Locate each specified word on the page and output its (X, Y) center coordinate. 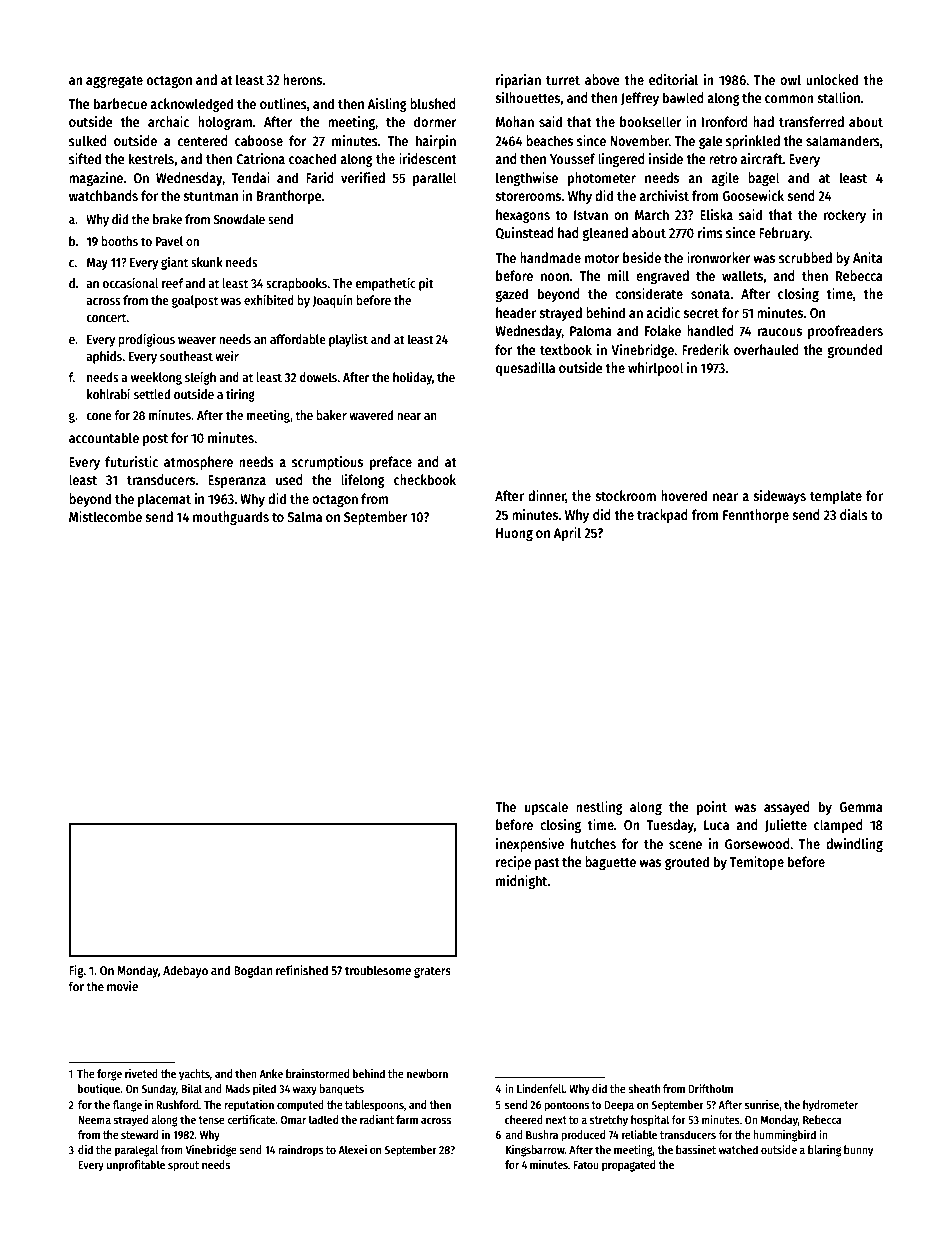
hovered (684, 495)
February (784, 234)
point (712, 808)
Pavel (169, 241)
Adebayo (185, 971)
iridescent (428, 158)
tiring (240, 395)
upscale (546, 808)
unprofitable (136, 1166)
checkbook (425, 479)
